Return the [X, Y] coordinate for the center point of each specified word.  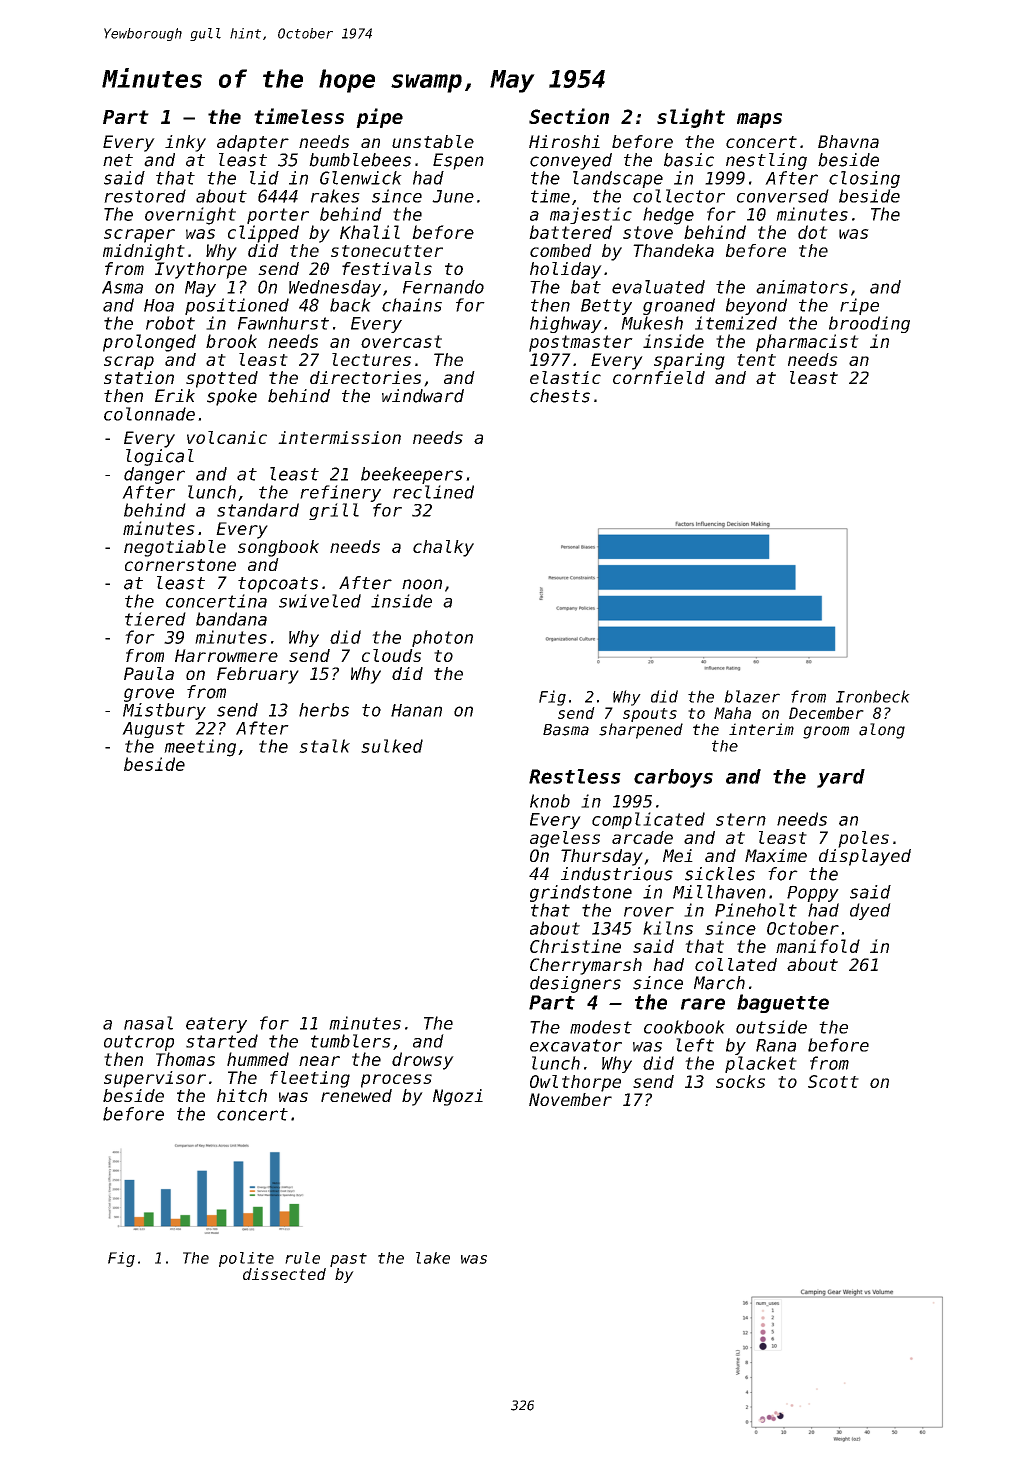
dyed [870, 911]
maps [759, 120]
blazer [752, 696]
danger [154, 475]
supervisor [155, 1079]
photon [442, 638]
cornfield [659, 377]
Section [569, 116]
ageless [565, 839]
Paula [149, 673]
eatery [216, 1025]
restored [145, 196]
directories [365, 377]
